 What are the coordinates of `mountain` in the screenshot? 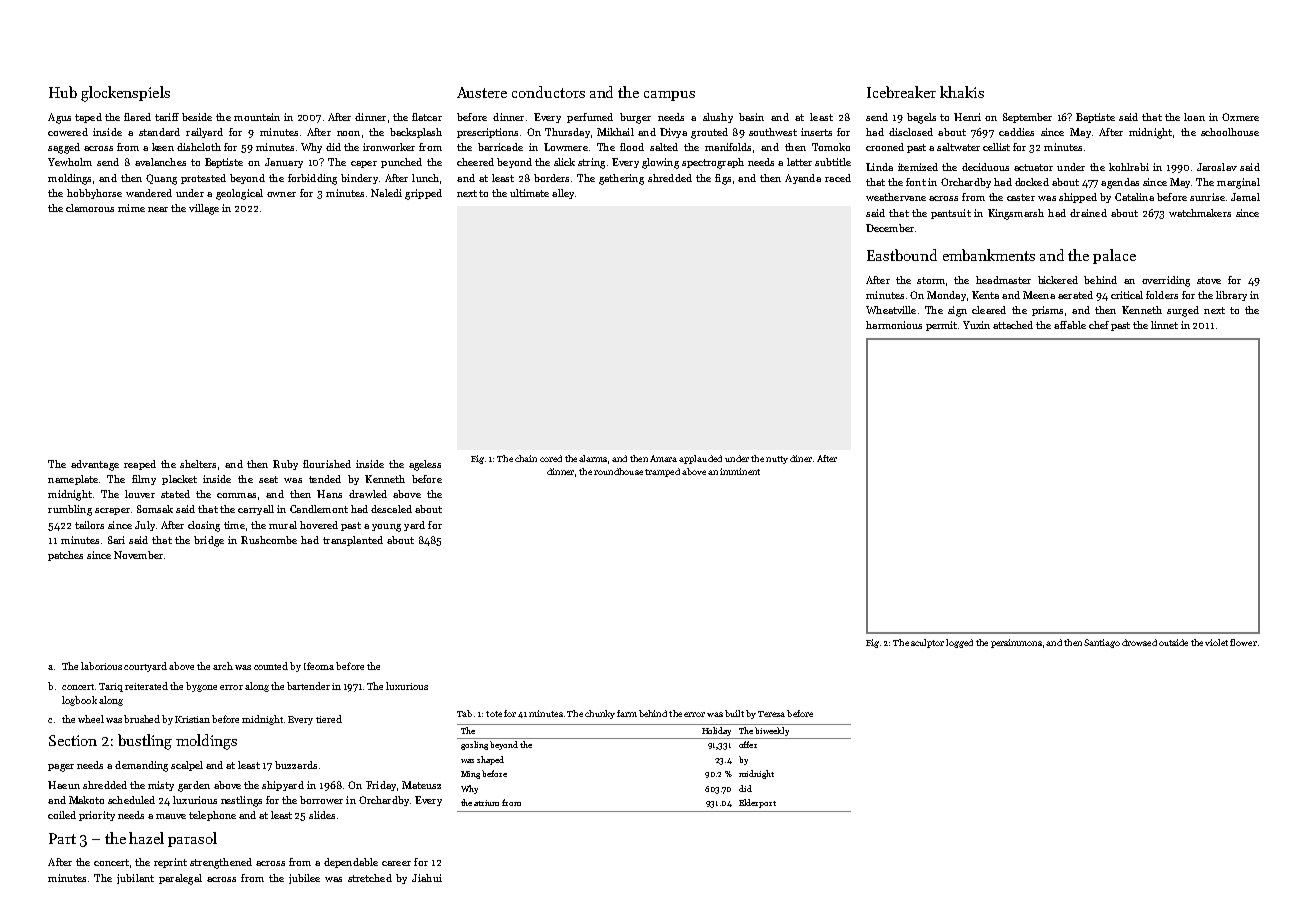 It's located at (257, 117).
